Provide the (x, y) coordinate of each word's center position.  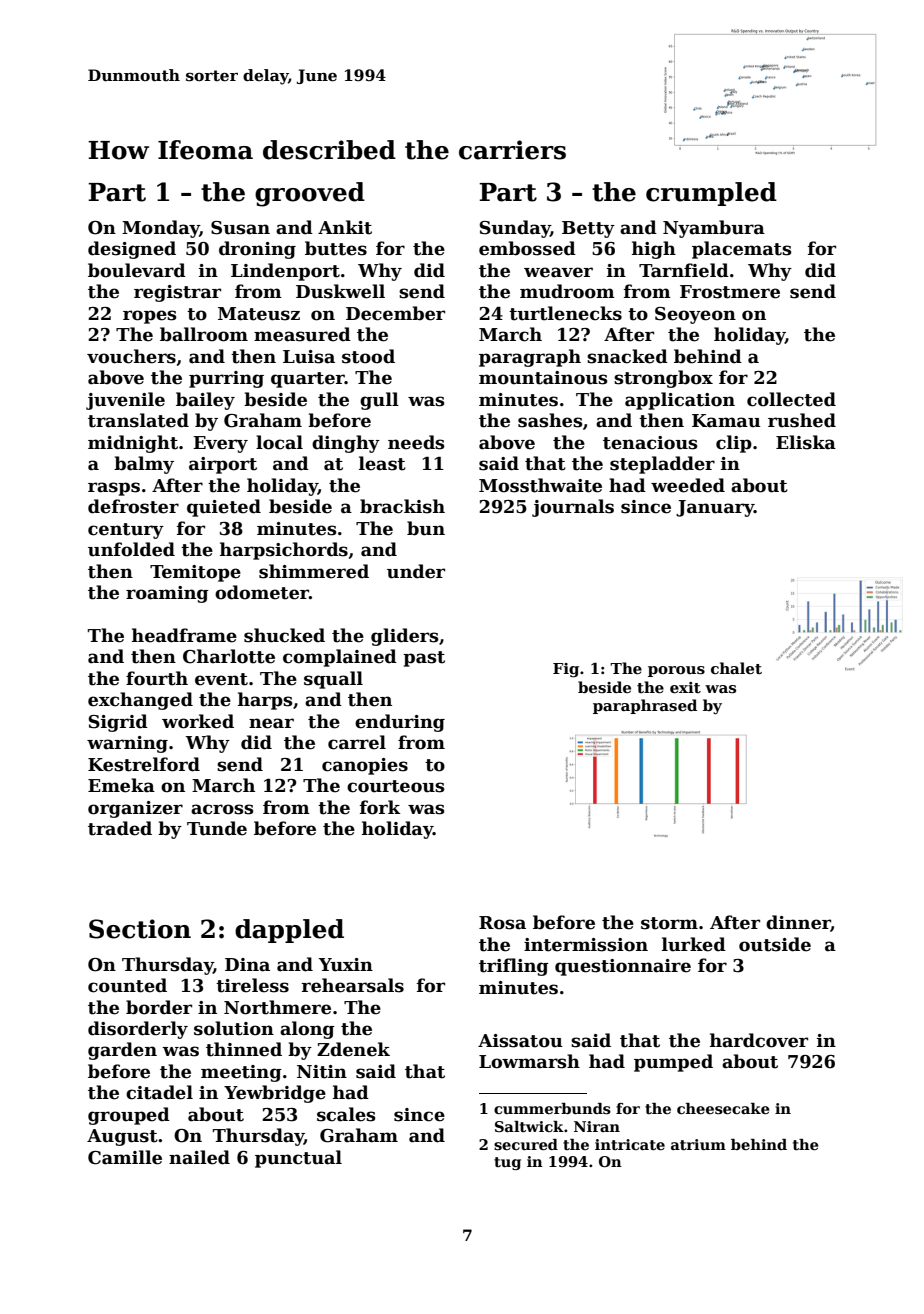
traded (120, 828)
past (424, 659)
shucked (284, 635)
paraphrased (645, 706)
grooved (310, 194)
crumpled (711, 194)
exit (685, 687)
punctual (298, 1159)
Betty (588, 229)
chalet (736, 668)
